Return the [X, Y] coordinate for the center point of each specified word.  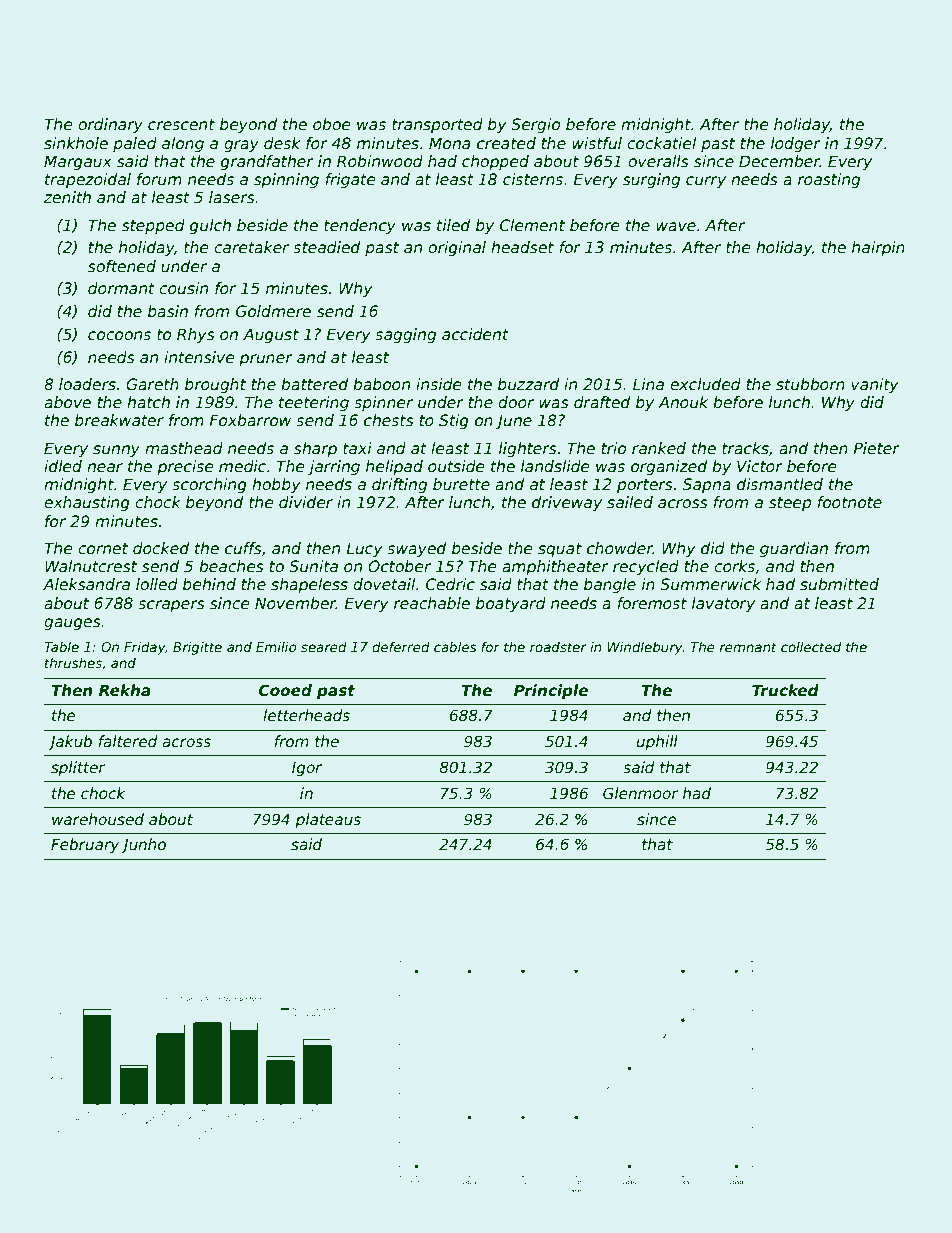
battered [314, 384]
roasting [829, 180]
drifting [399, 485]
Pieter [876, 448]
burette [461, 484]
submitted [839, 584]
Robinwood [380, 161]
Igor [307, 769]
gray [241, 146]
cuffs [243, 548]
